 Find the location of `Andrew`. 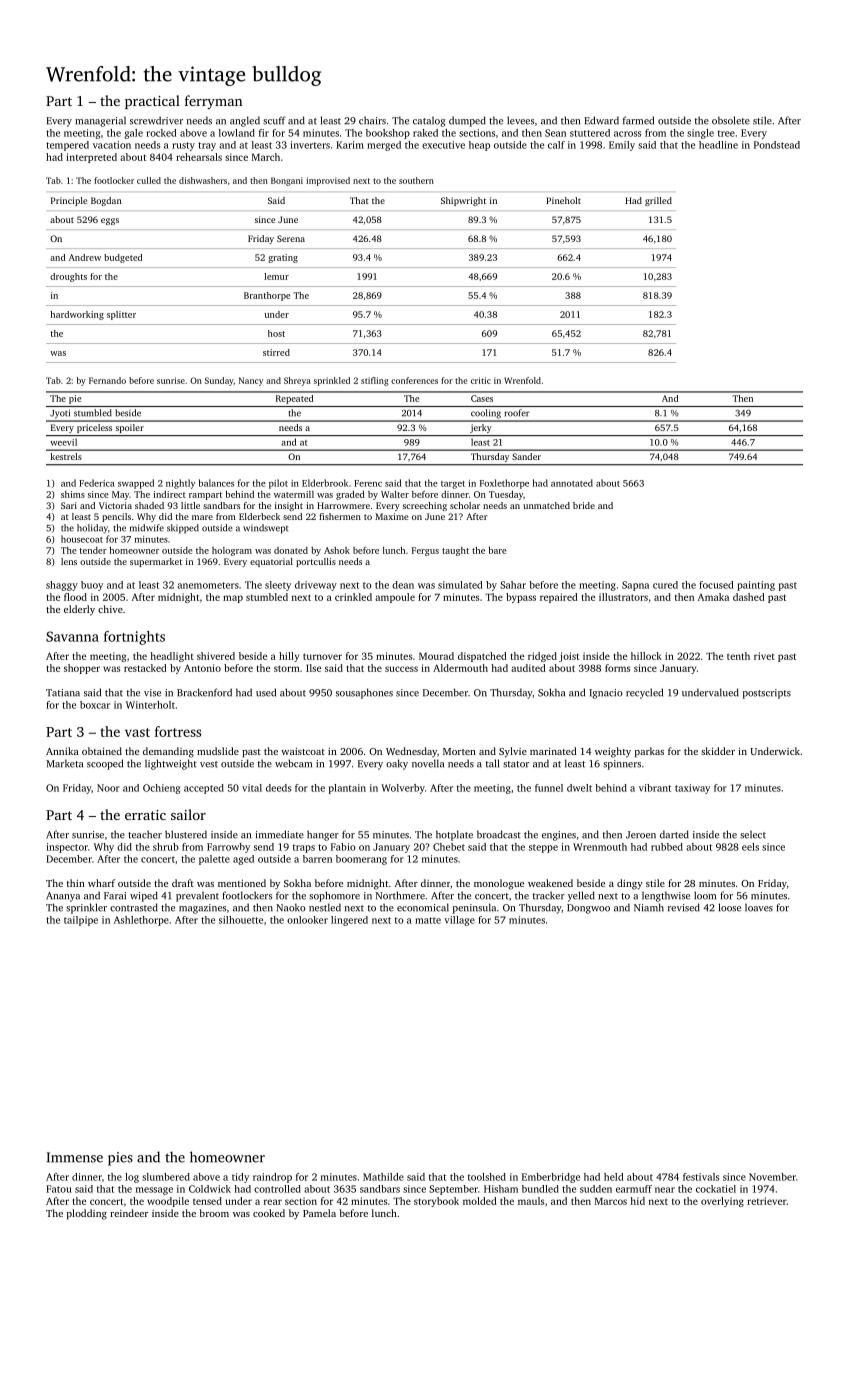

Andrew is located at coordinates (85, 257).
